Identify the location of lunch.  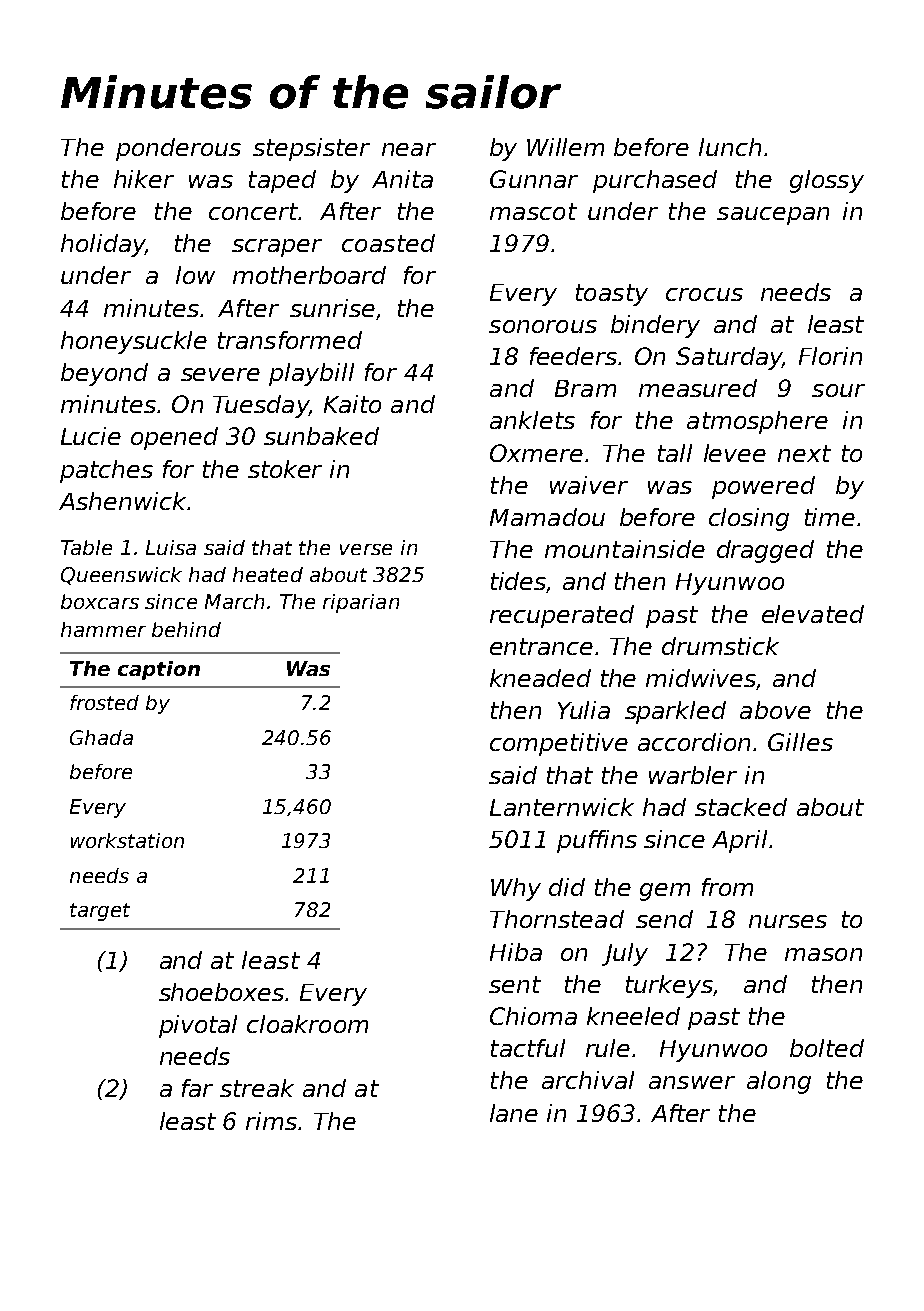
(730, 147).
